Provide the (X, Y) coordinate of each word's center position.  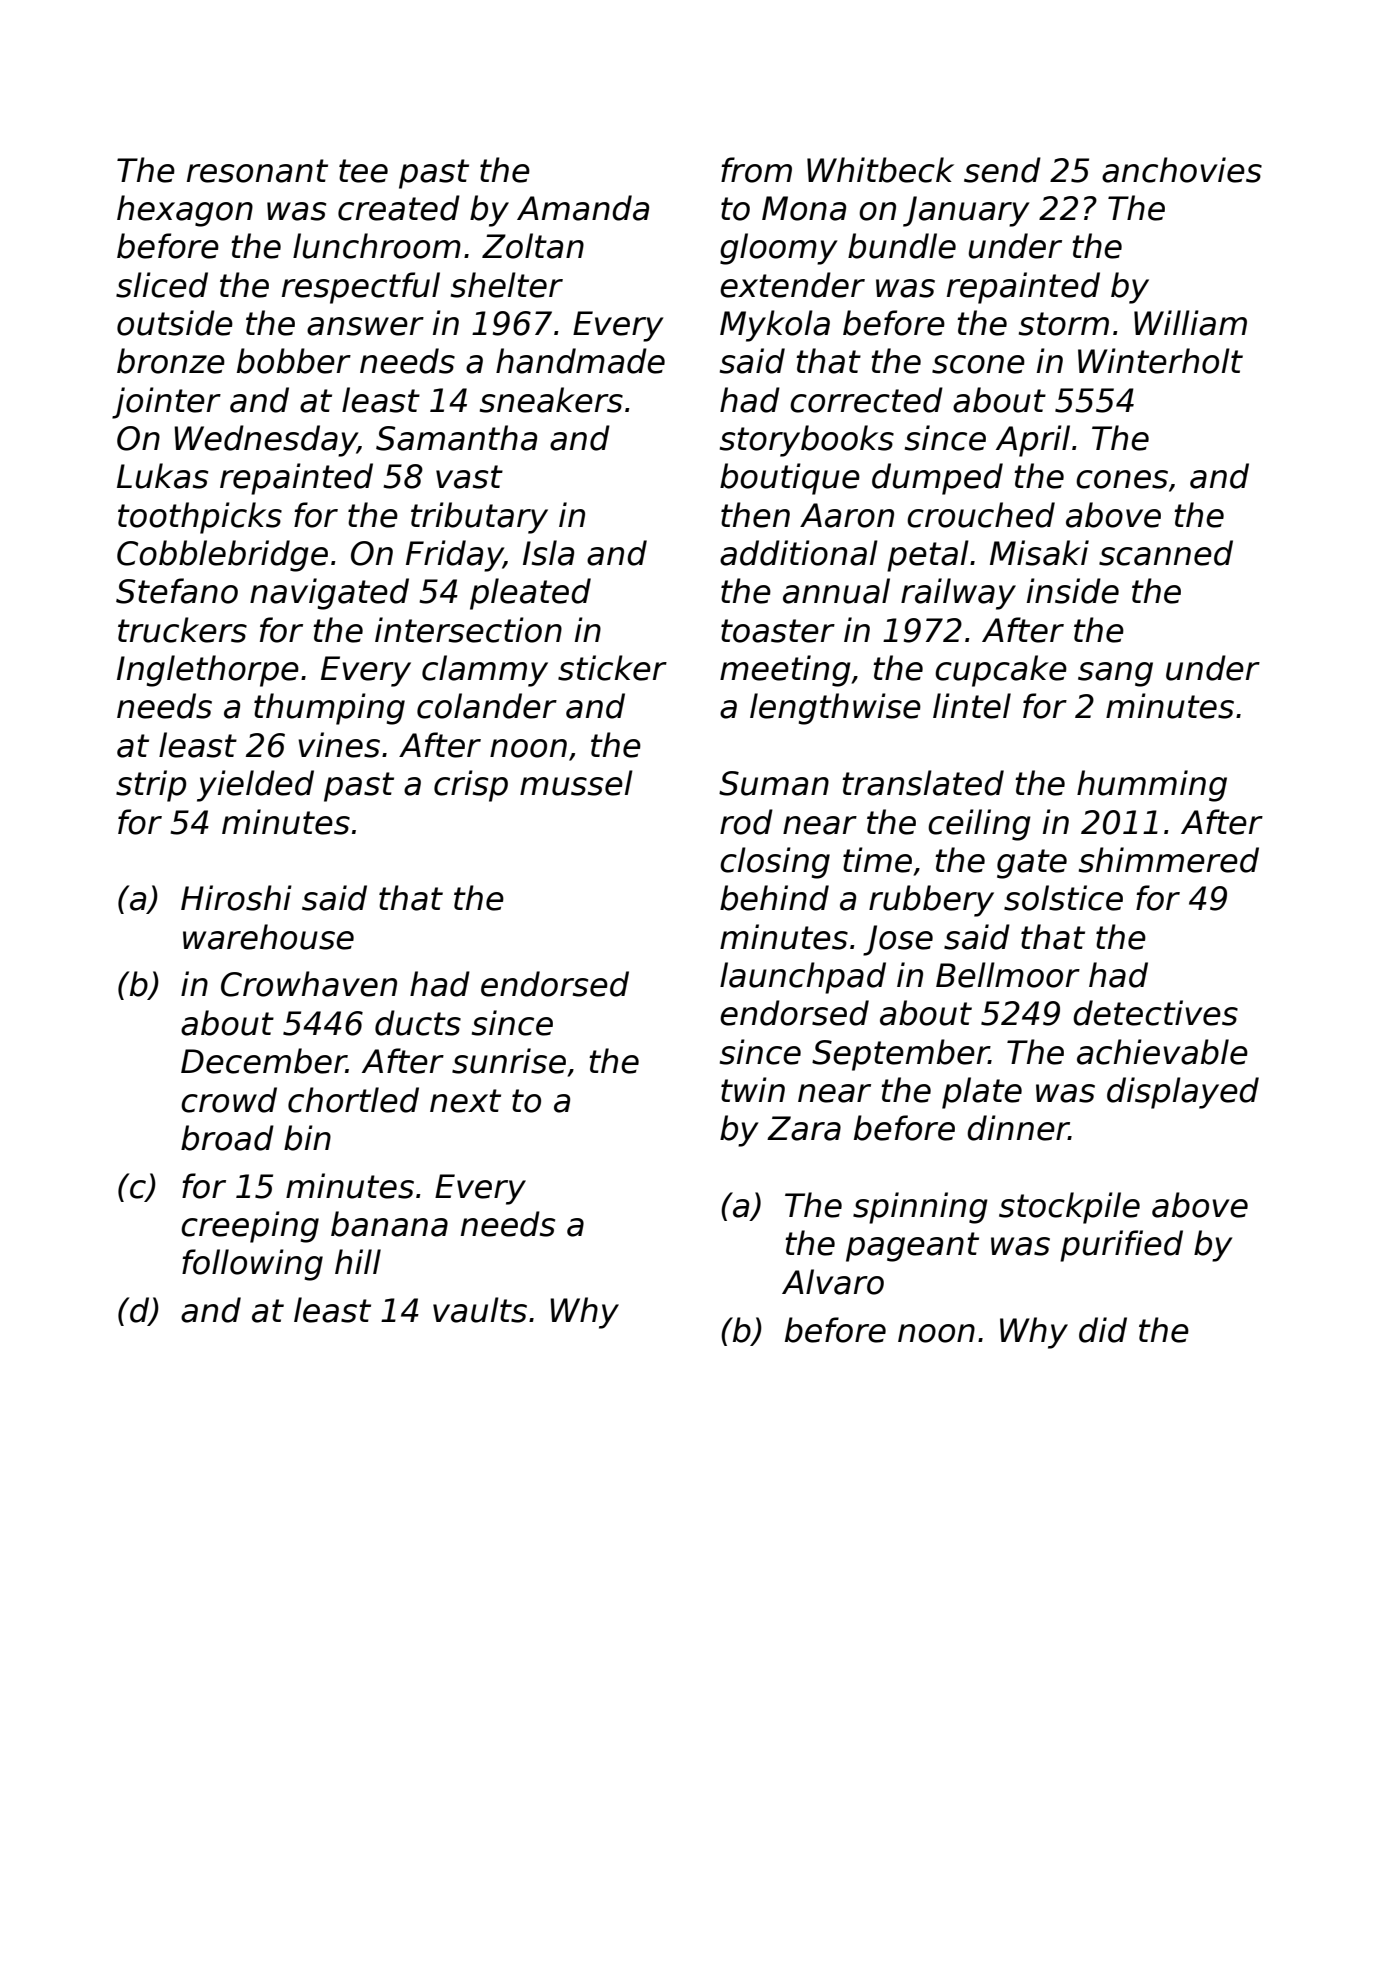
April (1033, 441)
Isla (548, 553)
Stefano (177, 591)
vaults (480, 1310)
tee (363, 171)
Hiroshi (236, 898)
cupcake (1001, 671)
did (1103, 1330)
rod (746, 822)
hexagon (185, 211)
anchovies (1182, 170)
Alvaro (833, 1282)
